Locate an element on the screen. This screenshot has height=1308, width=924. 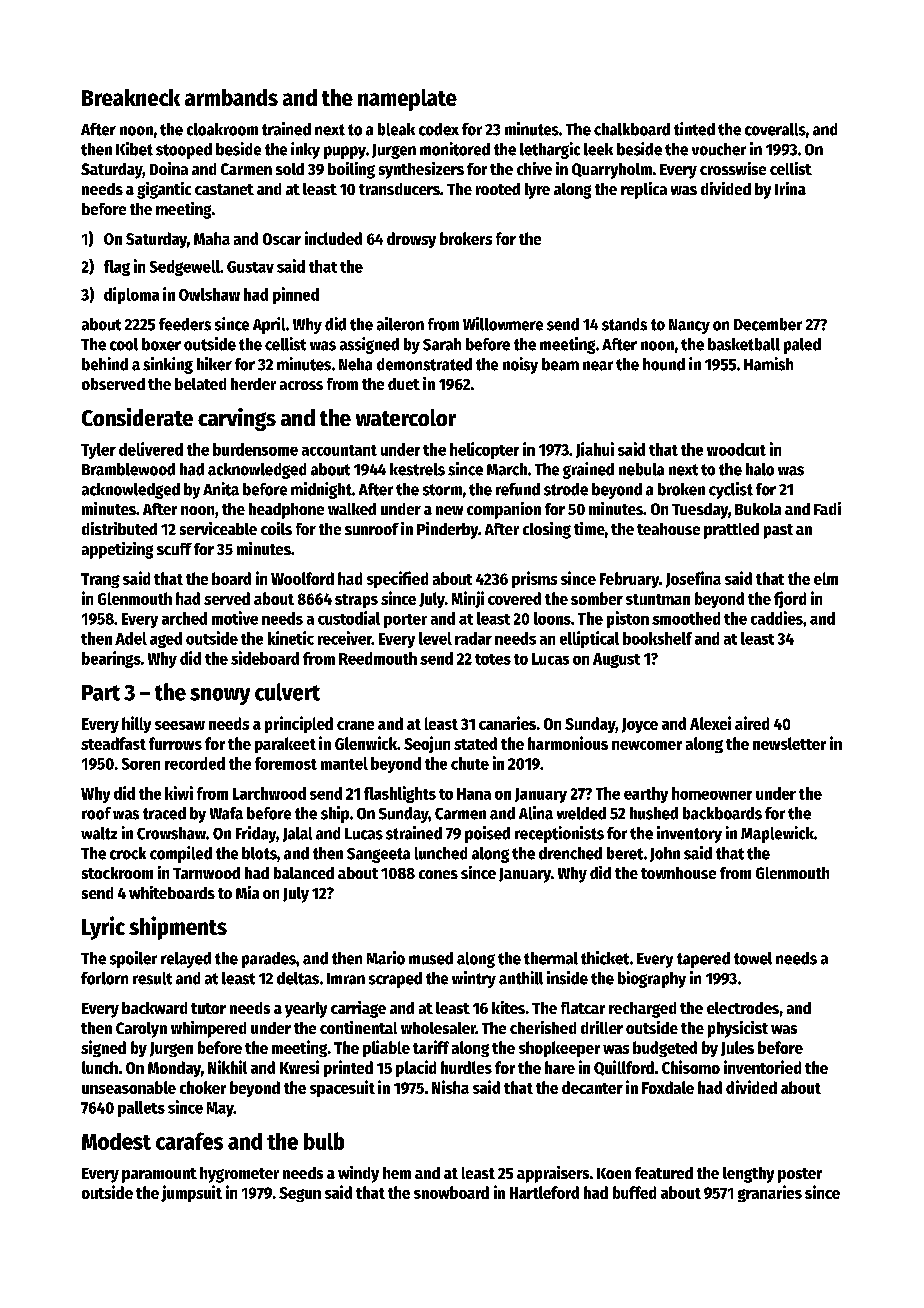
replica is located at coordinates (644, 190).
